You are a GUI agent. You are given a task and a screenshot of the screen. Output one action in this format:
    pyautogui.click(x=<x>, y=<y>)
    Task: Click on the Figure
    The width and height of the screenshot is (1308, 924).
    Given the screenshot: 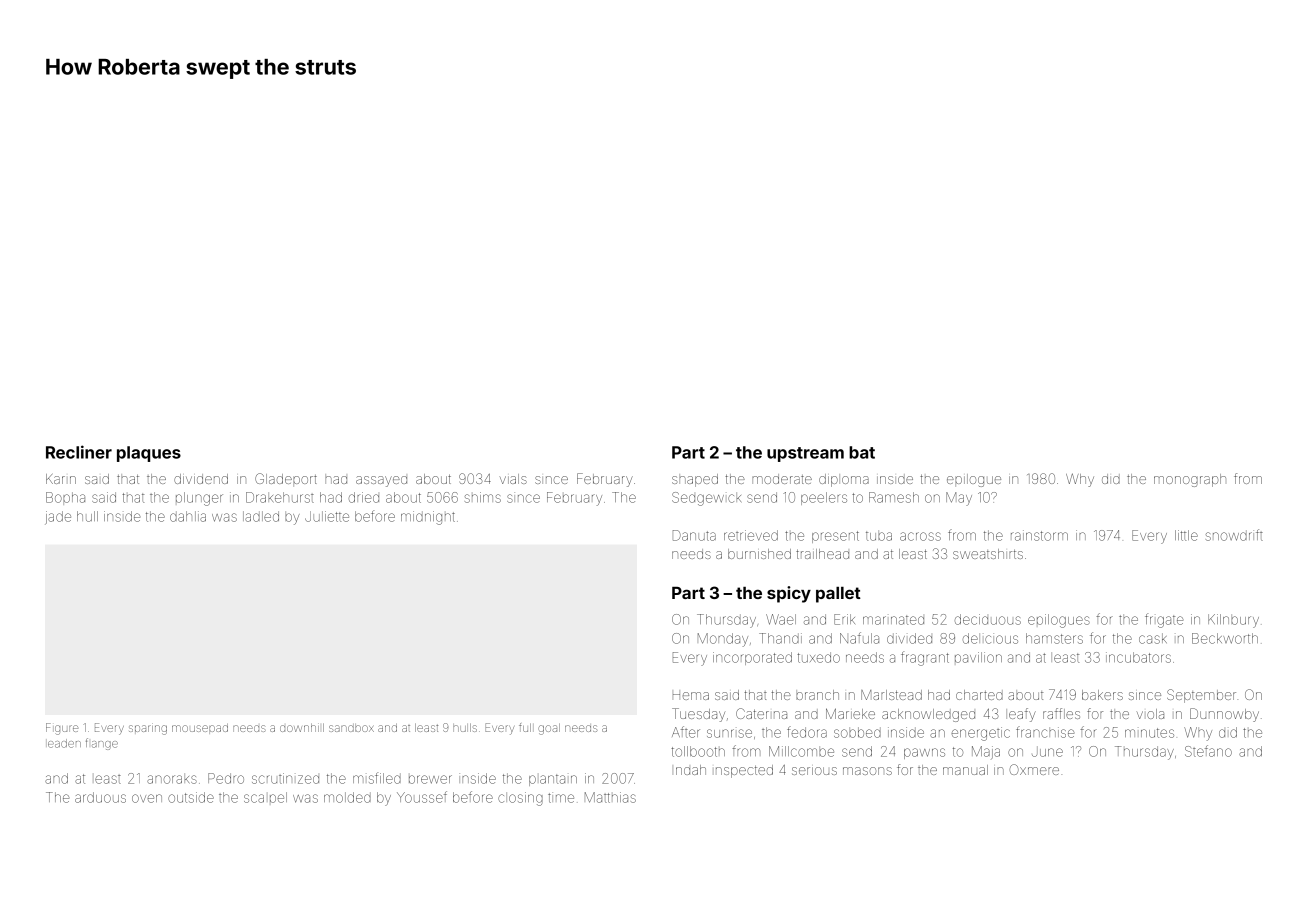 What is the action you would take?
    pyautogui.click(x=62, y=729)
